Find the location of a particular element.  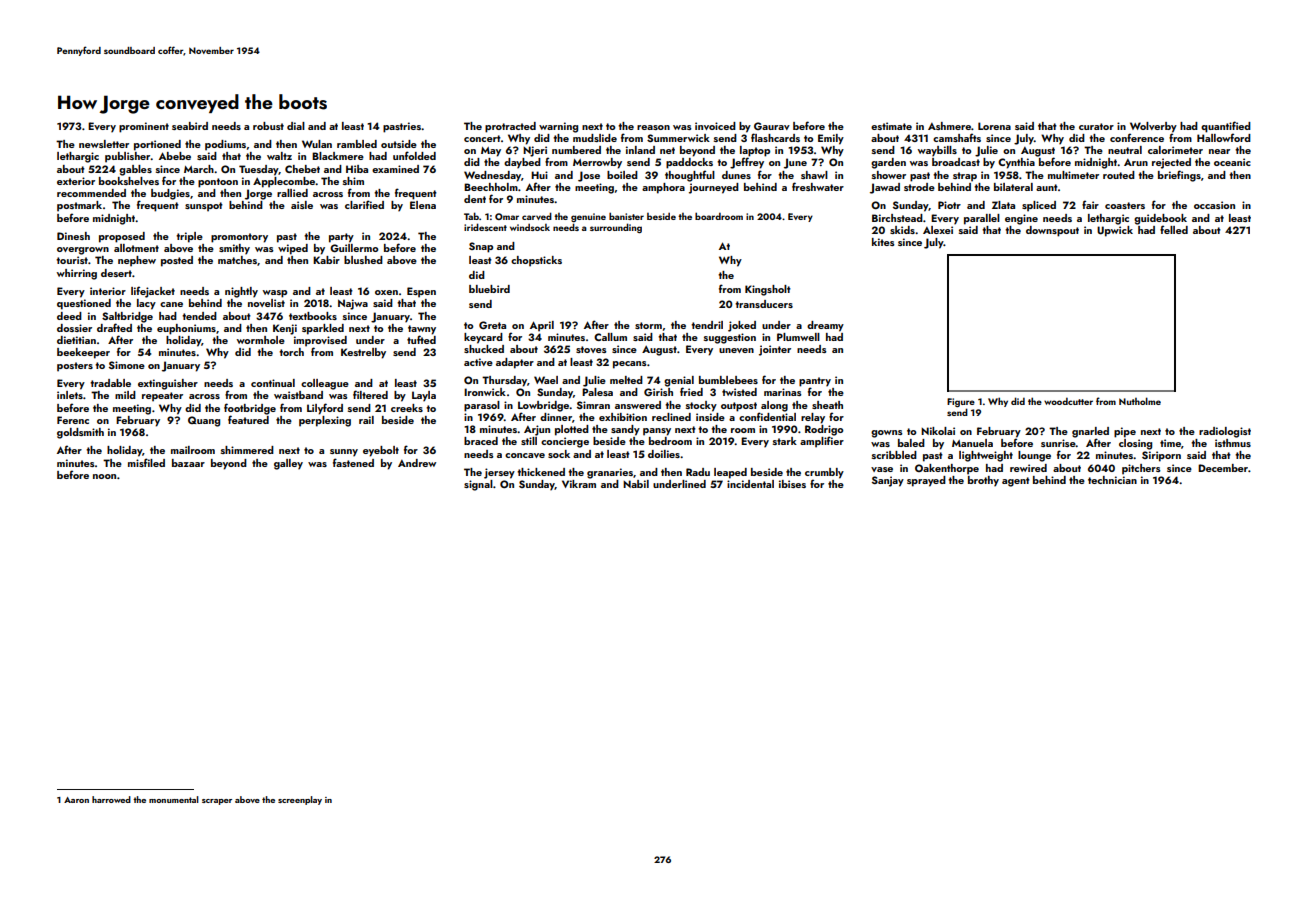

monumental is located at coordinates (174, 799).
